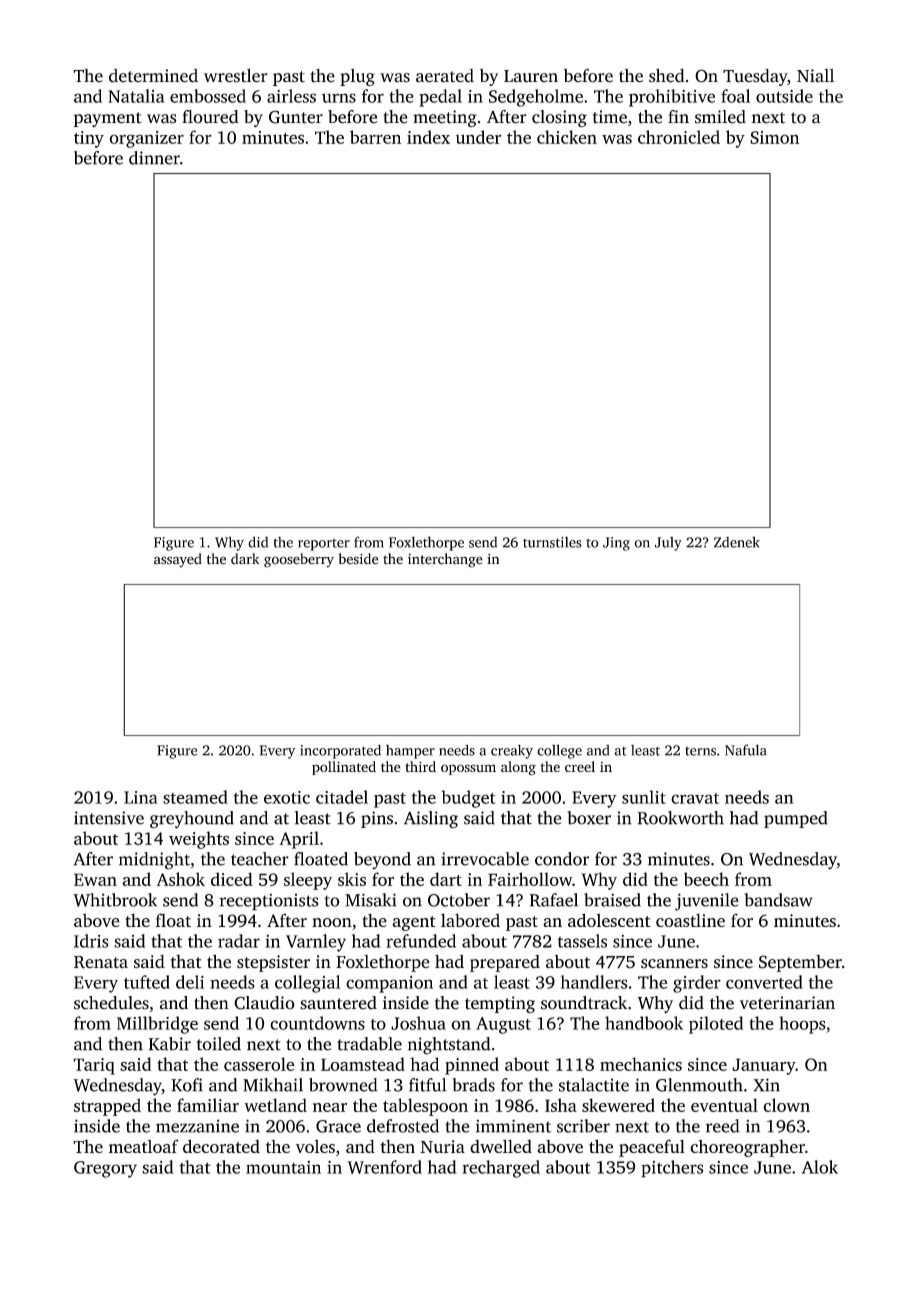 This page has width=924, height=1308. What do you see at coordinates (567, 137) in the page?
I see `chicken` at bounding box center [567, 137].
